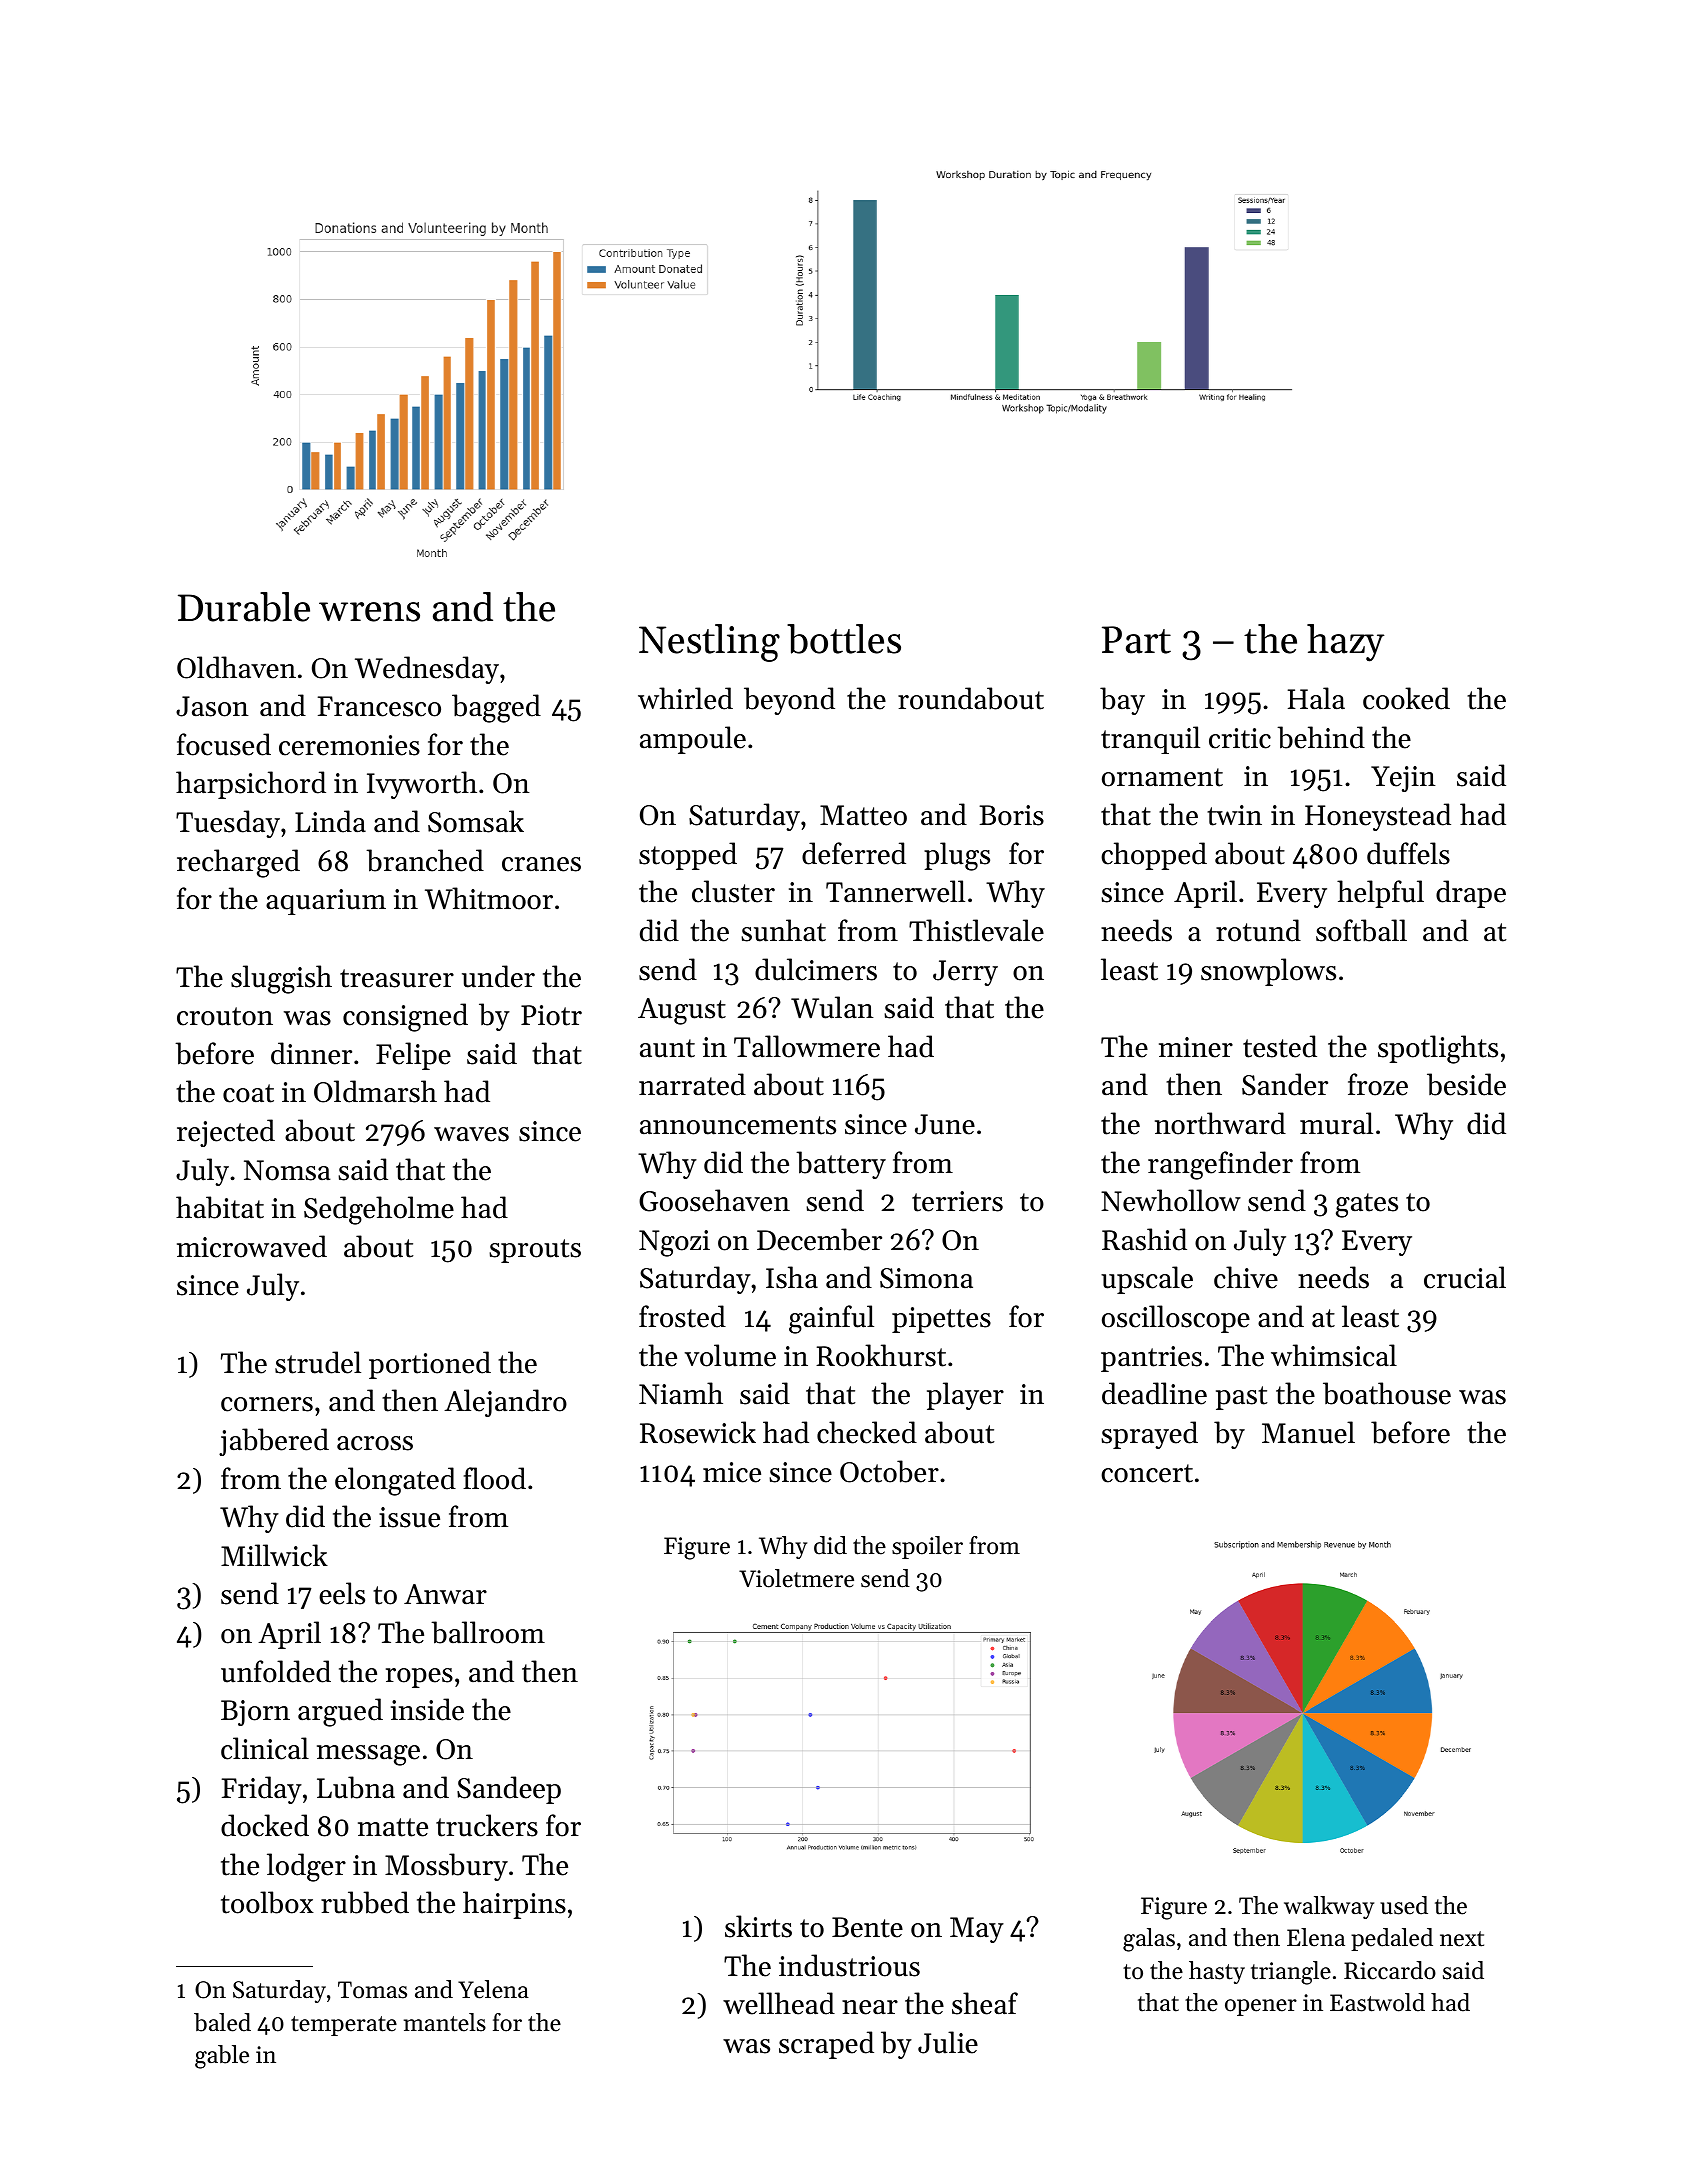  I want to click on hazy, so click(1345, 643).
